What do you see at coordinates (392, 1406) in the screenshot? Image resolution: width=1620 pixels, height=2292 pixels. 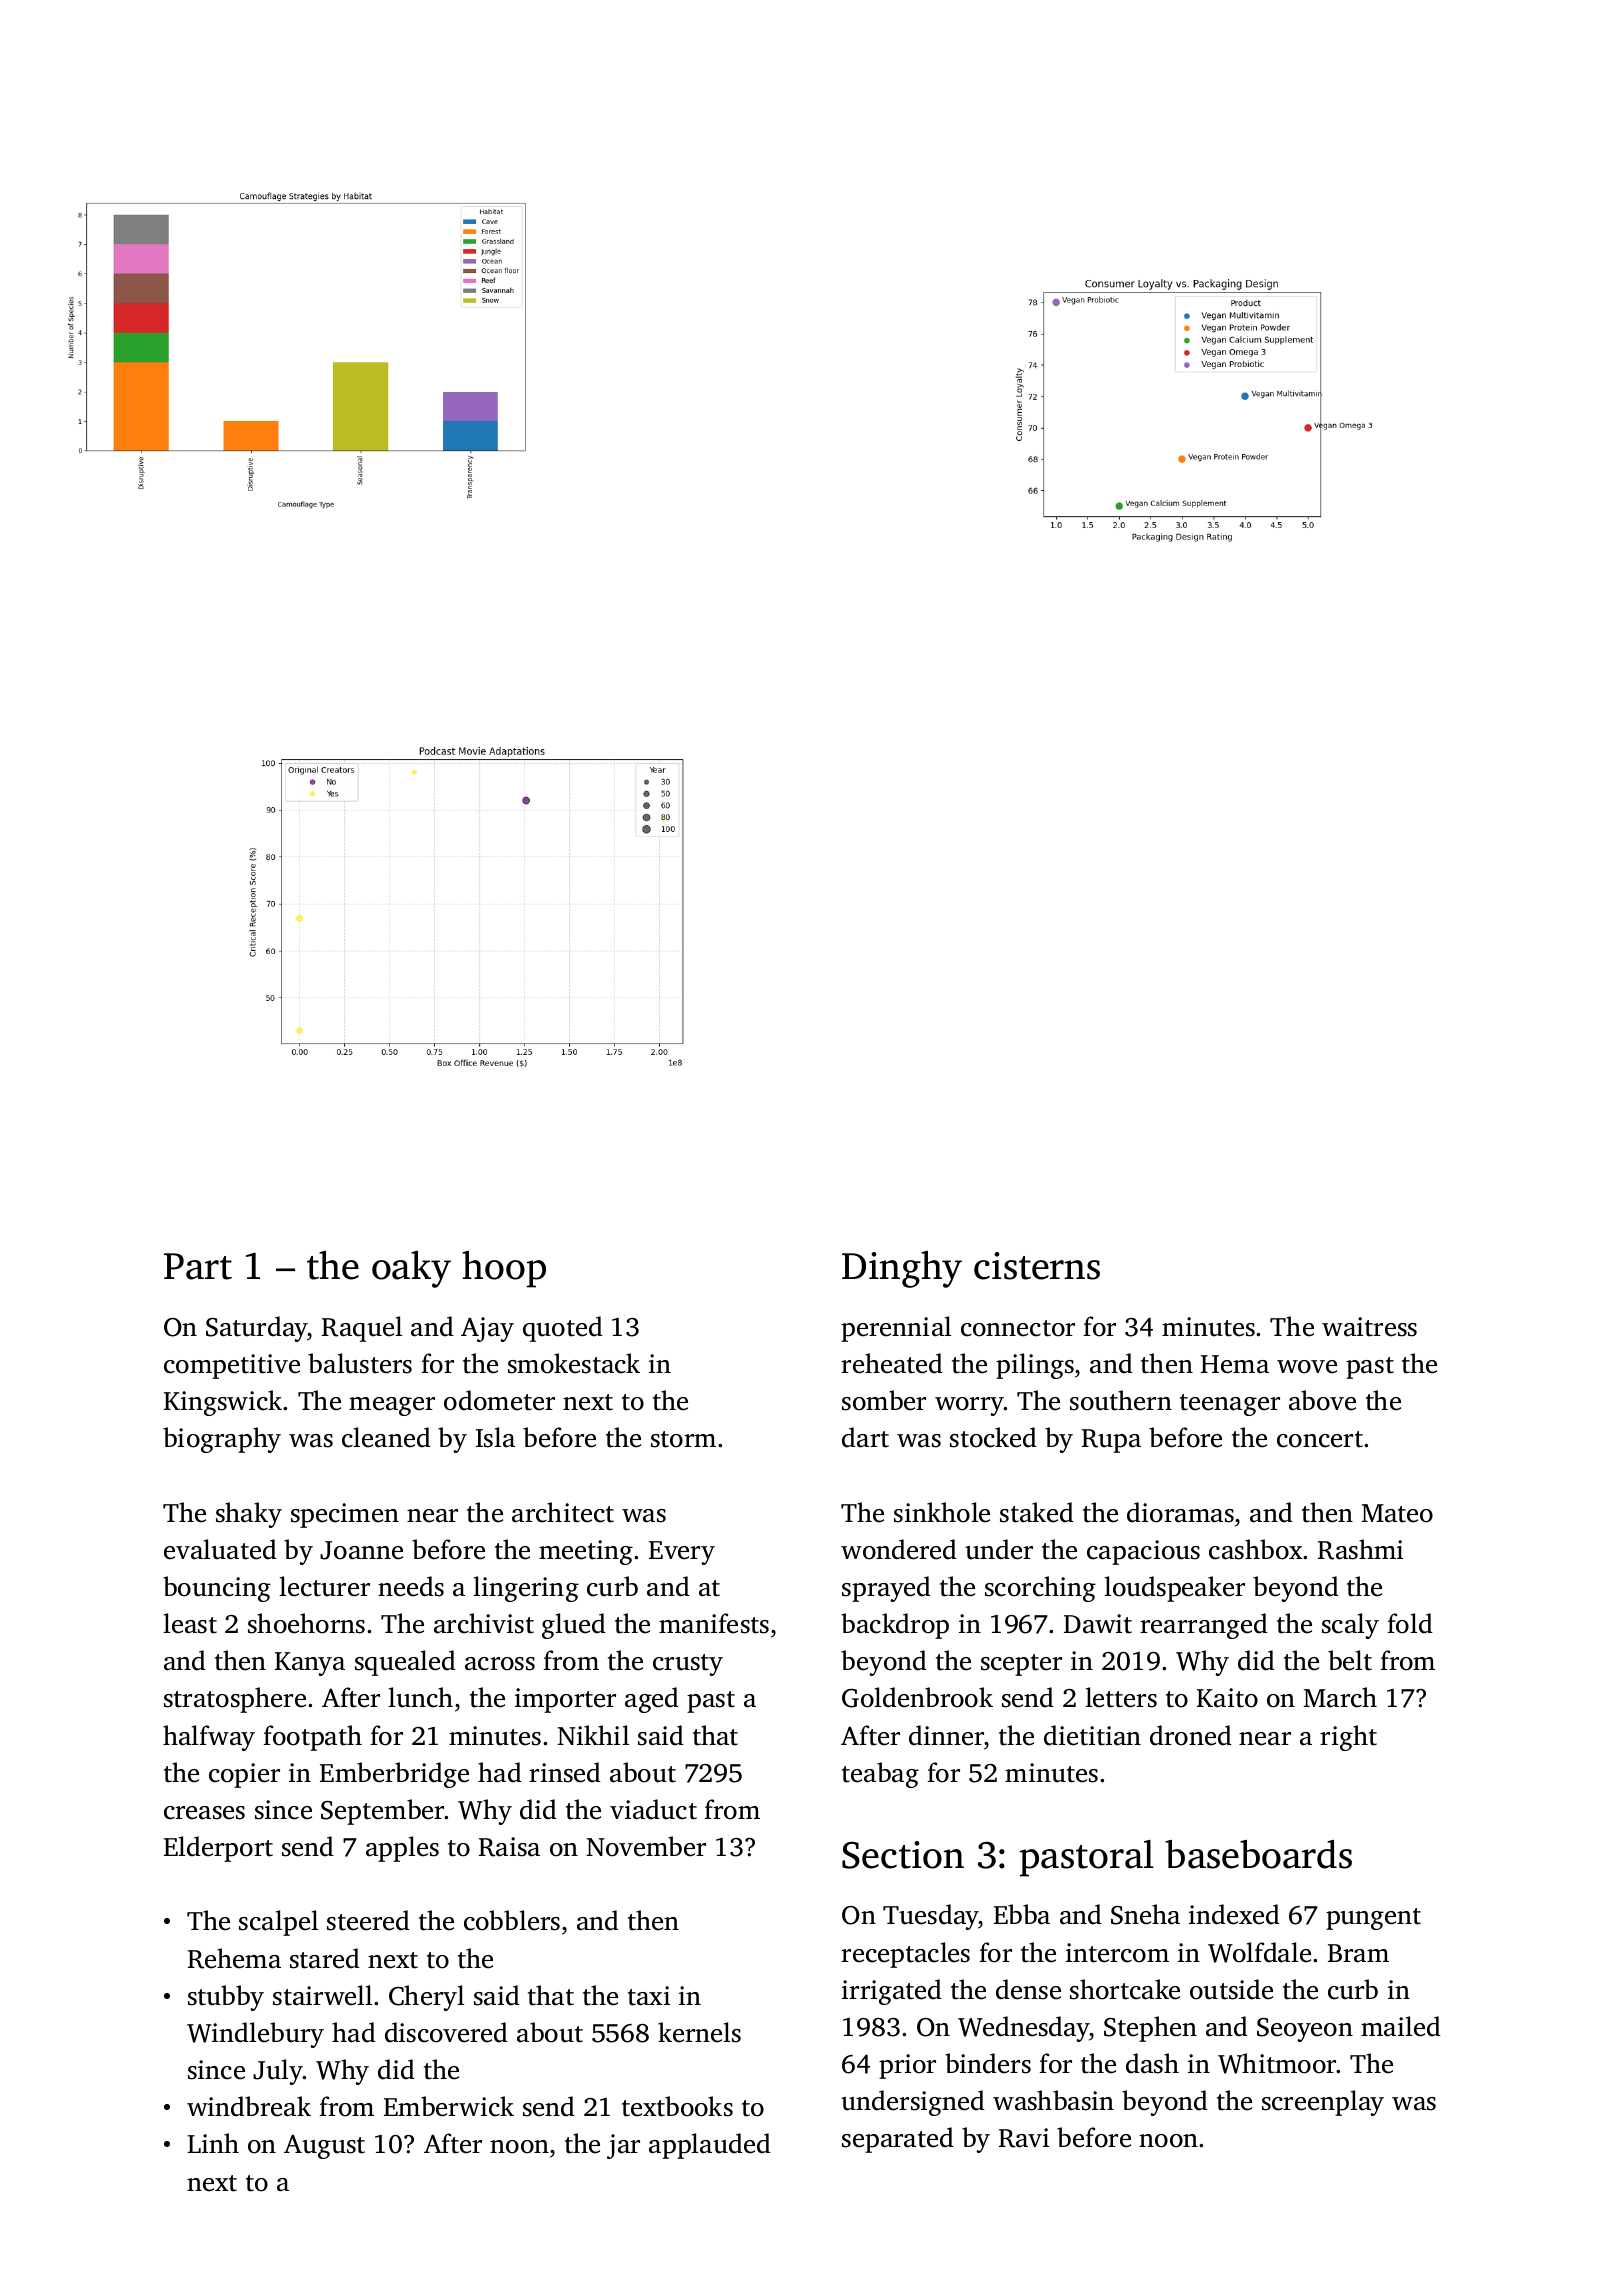 I see `meager` at bounding box center [392, 1406].
